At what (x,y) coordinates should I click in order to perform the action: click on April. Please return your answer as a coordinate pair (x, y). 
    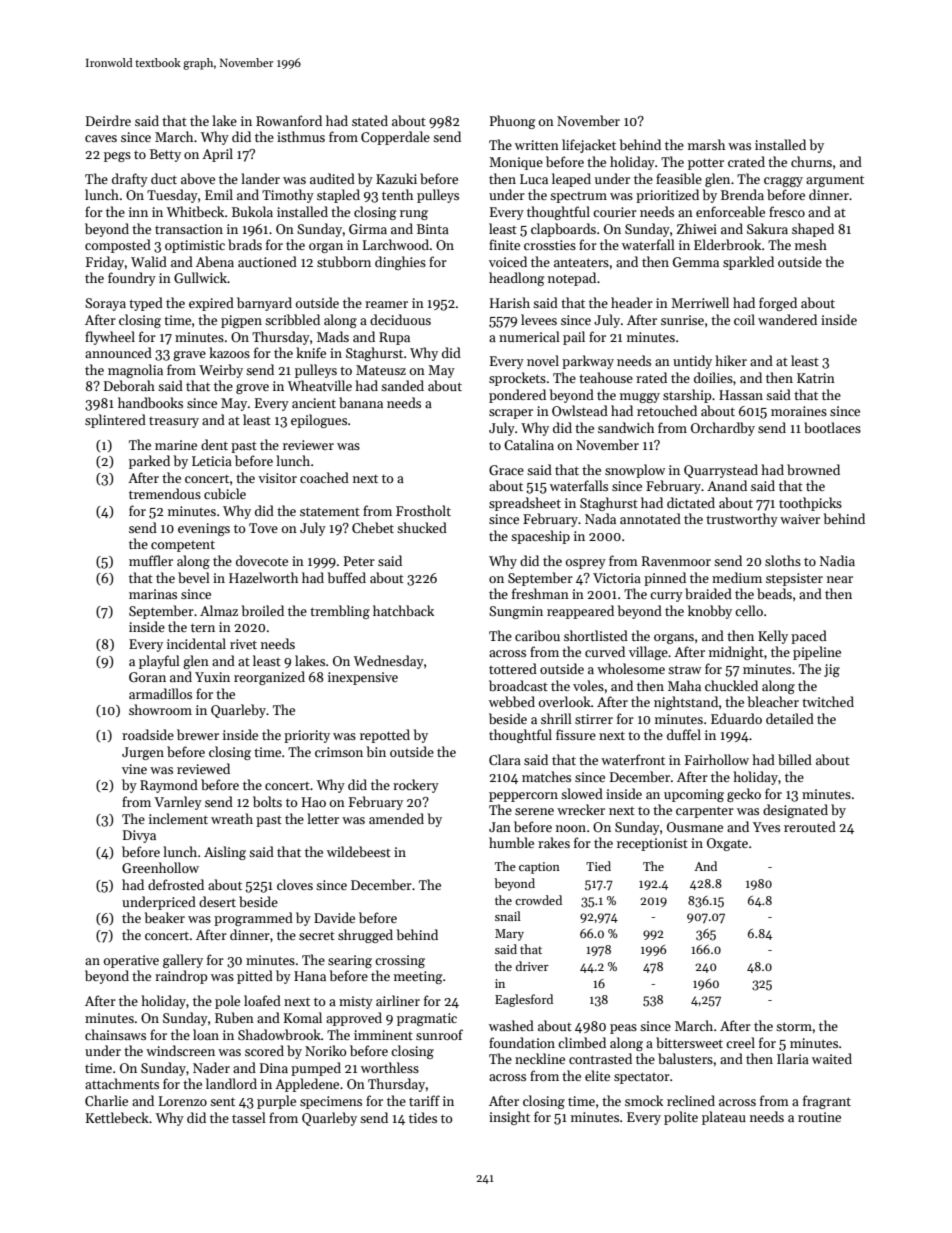
    Looking at the image, I should click on (217, 155).
